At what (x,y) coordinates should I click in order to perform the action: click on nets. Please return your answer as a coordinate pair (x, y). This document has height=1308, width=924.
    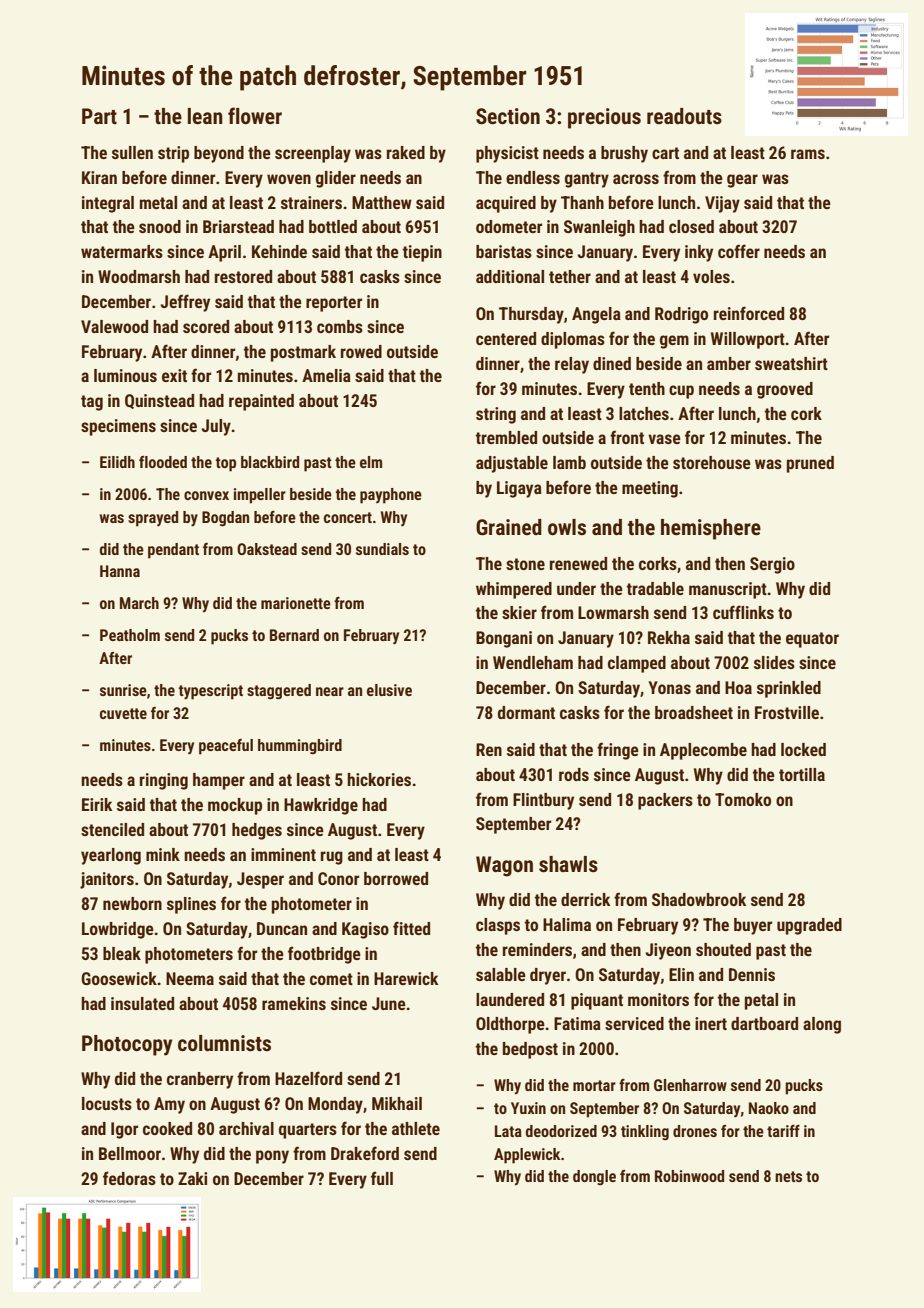
    Looking at the image, I should click on (788, 1176).
